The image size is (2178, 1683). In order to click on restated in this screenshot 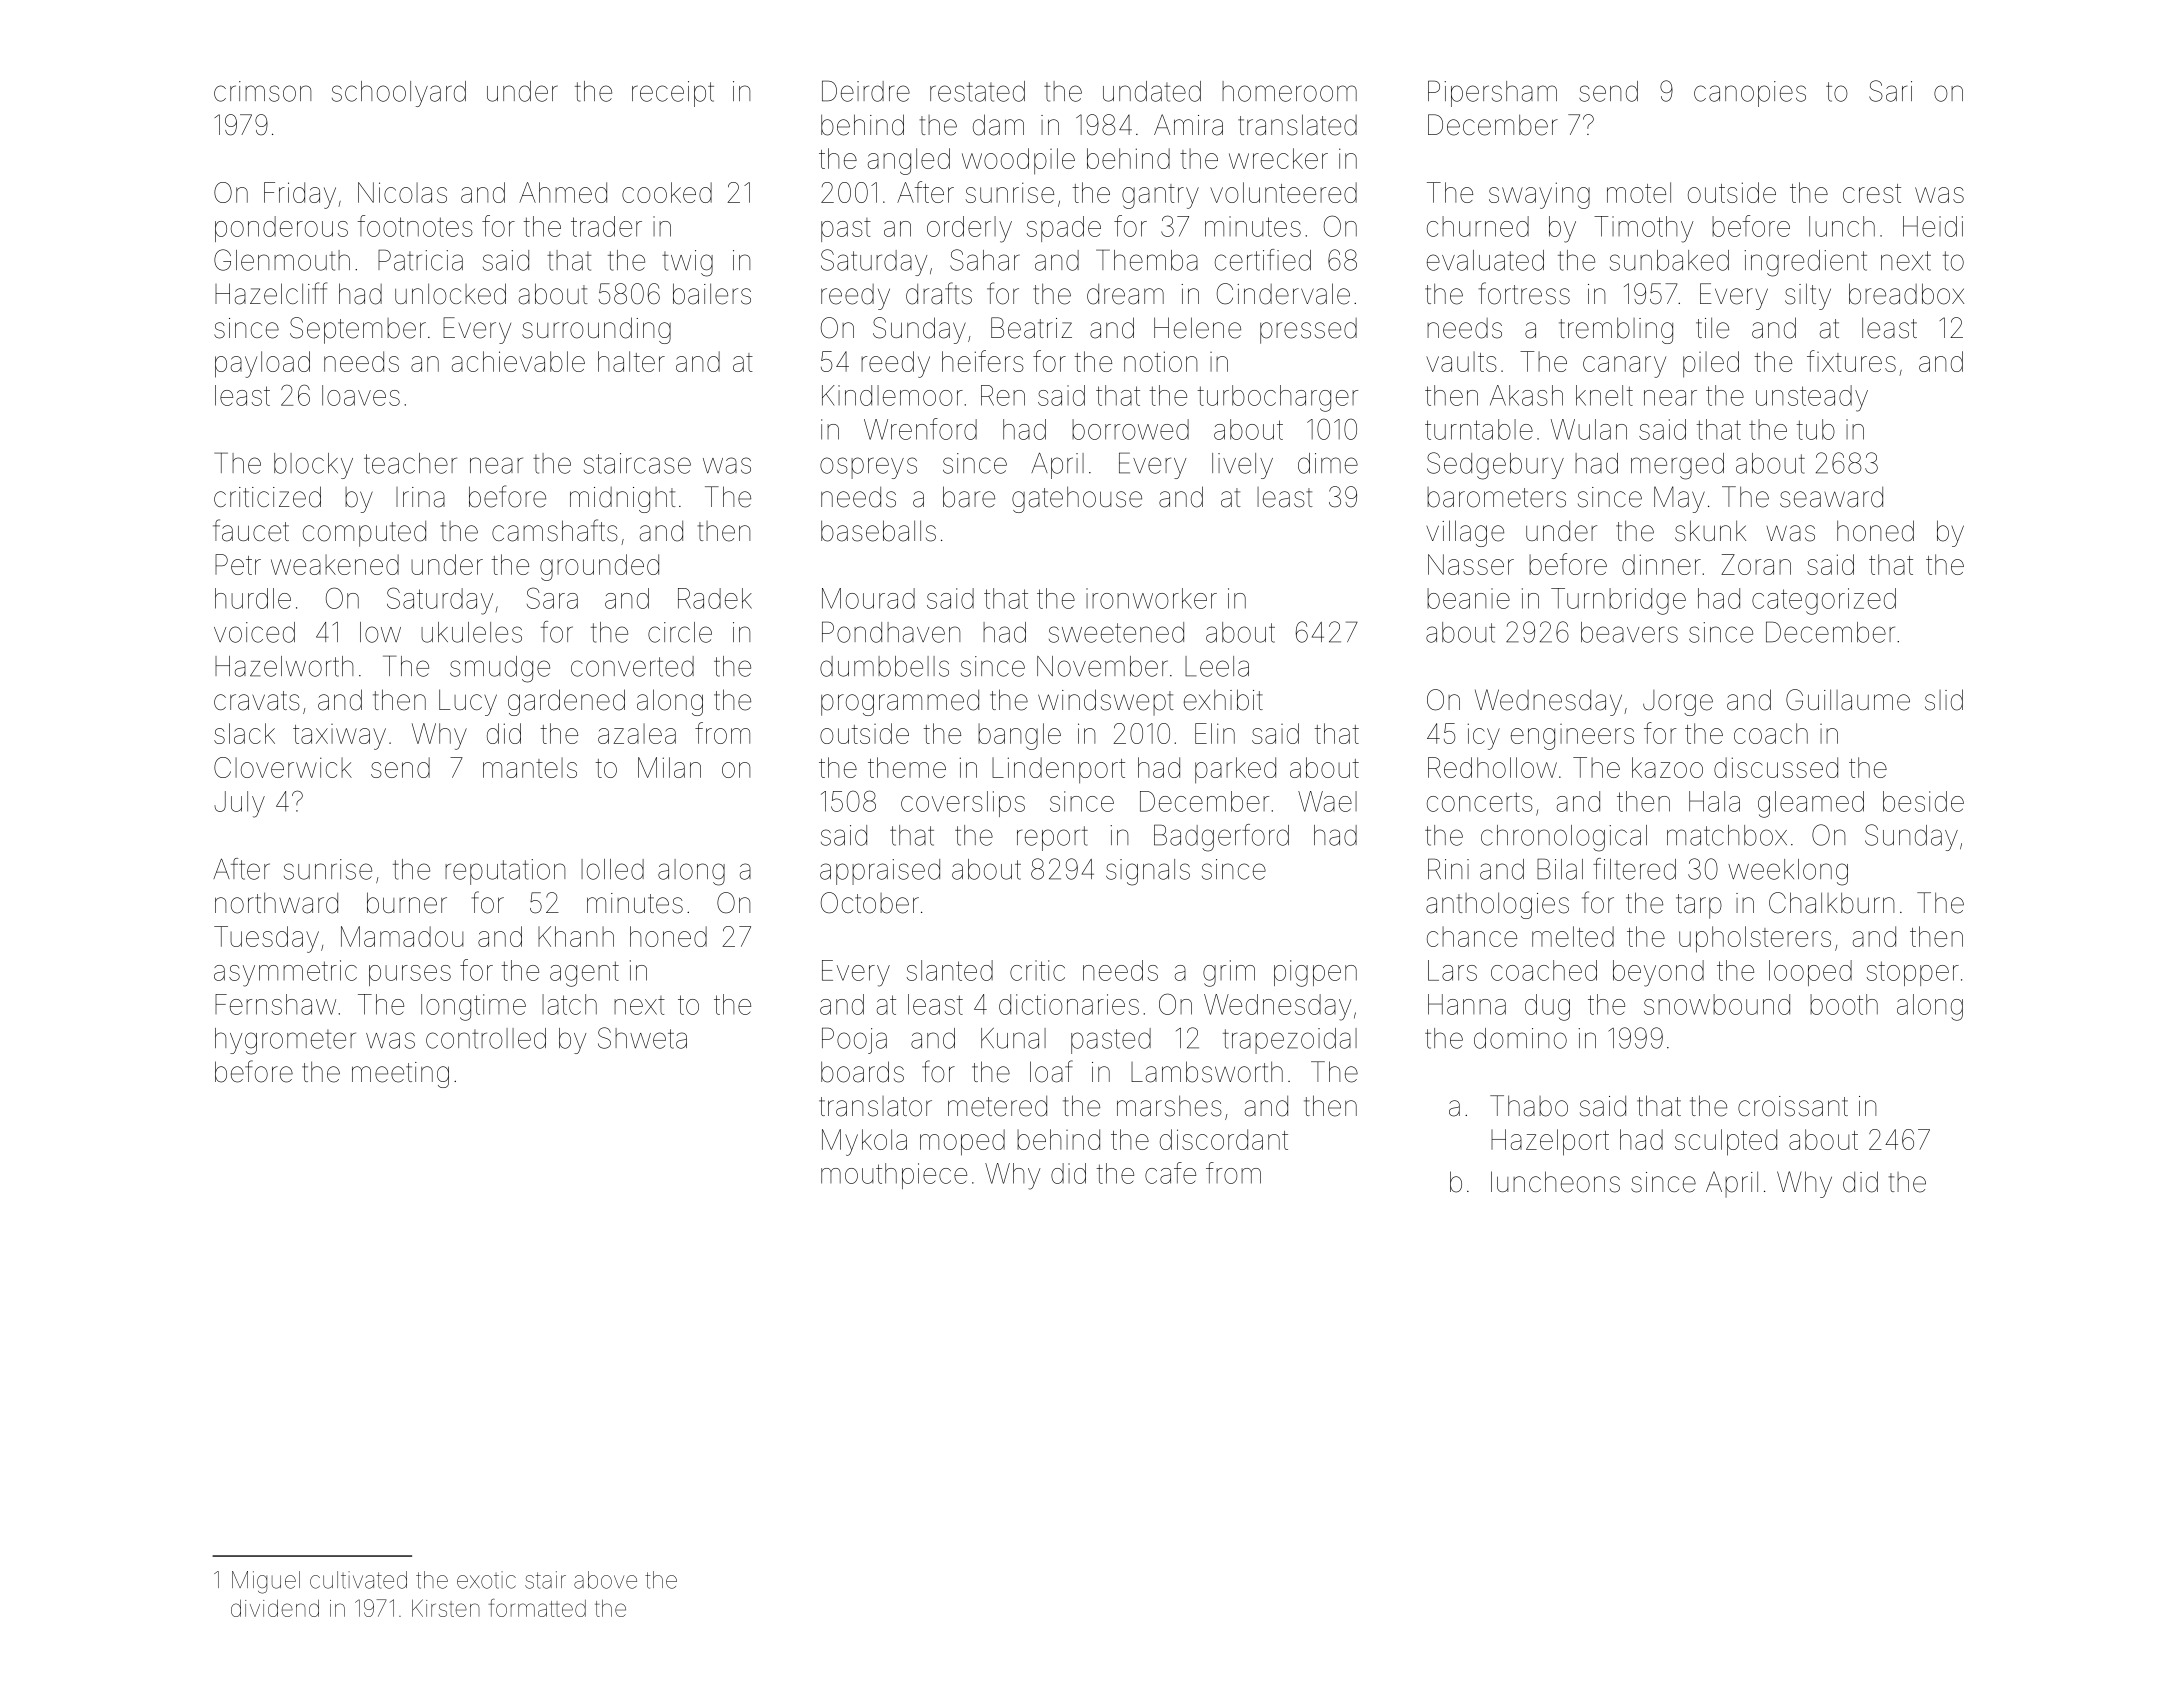, I will do `click(977, 91)`.
